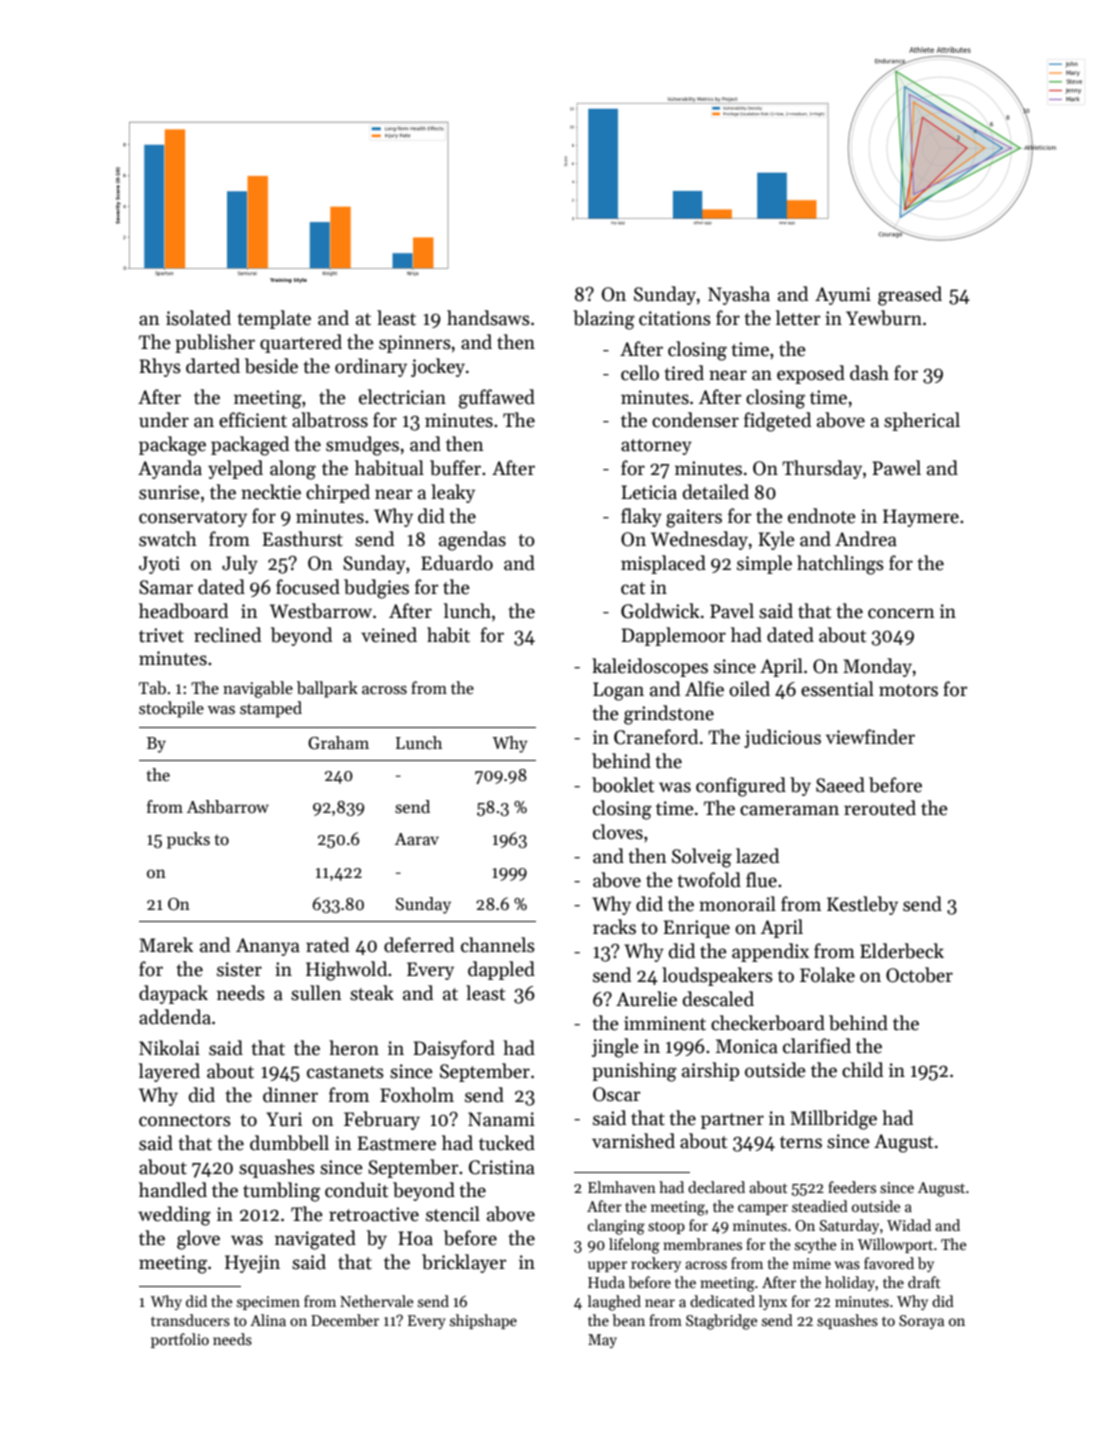 Image resolution: width=1109 pixels, height=1436 pixels. I want to click on chirped, so click(338, 493).
